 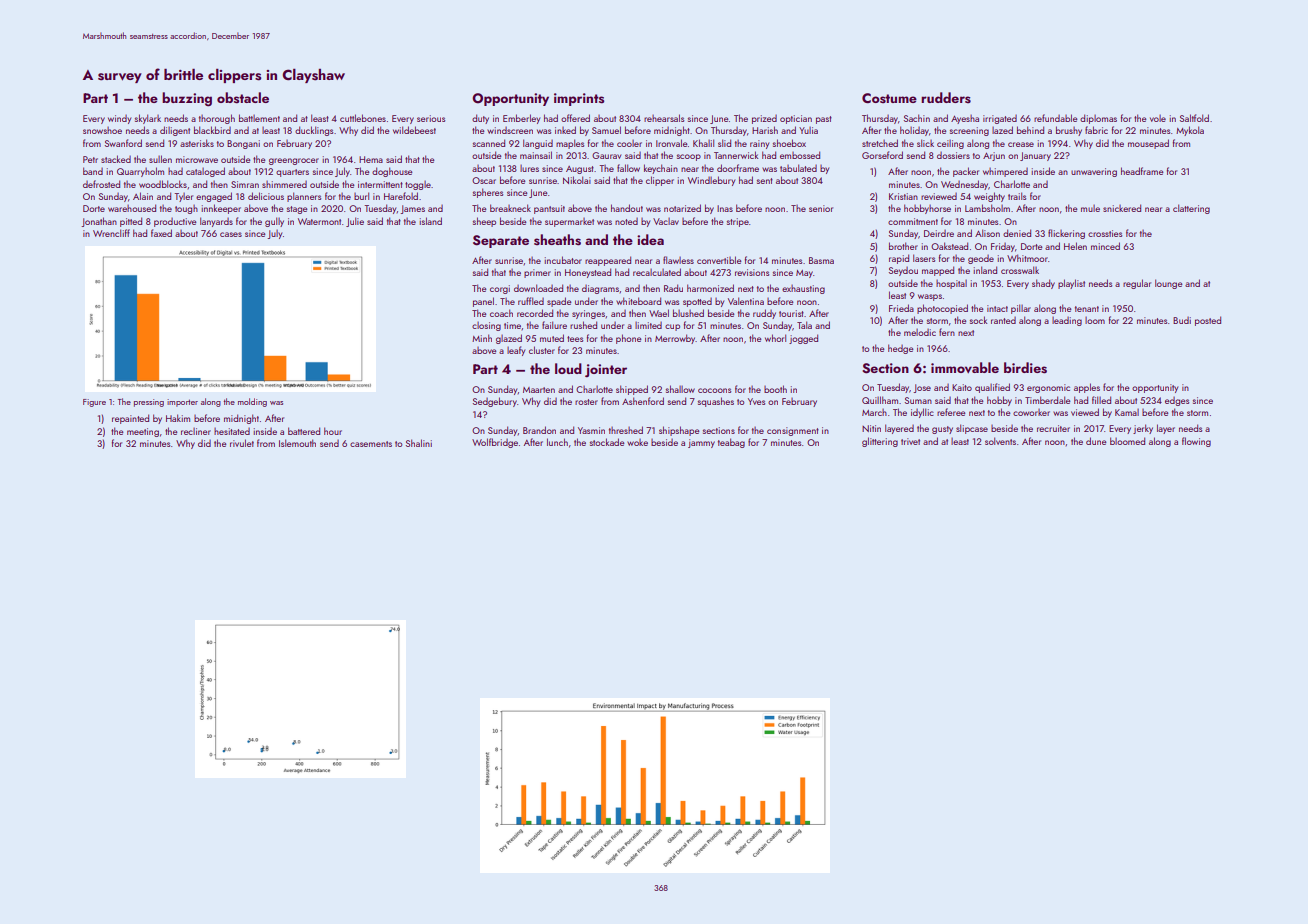 I want to click on rudders, so click(x=946, y=98).
